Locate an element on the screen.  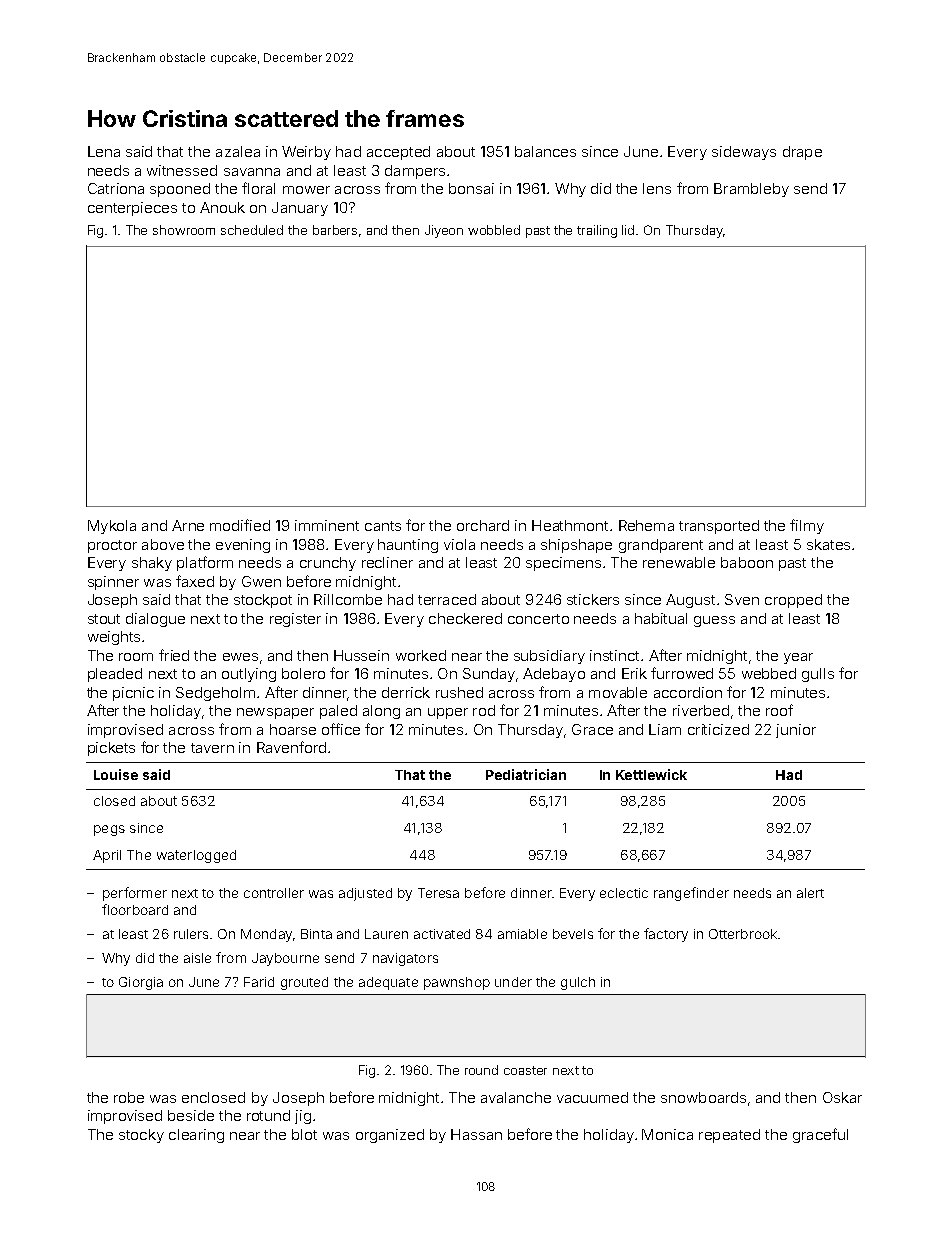
pickets is located at coordinates (111, 749).
